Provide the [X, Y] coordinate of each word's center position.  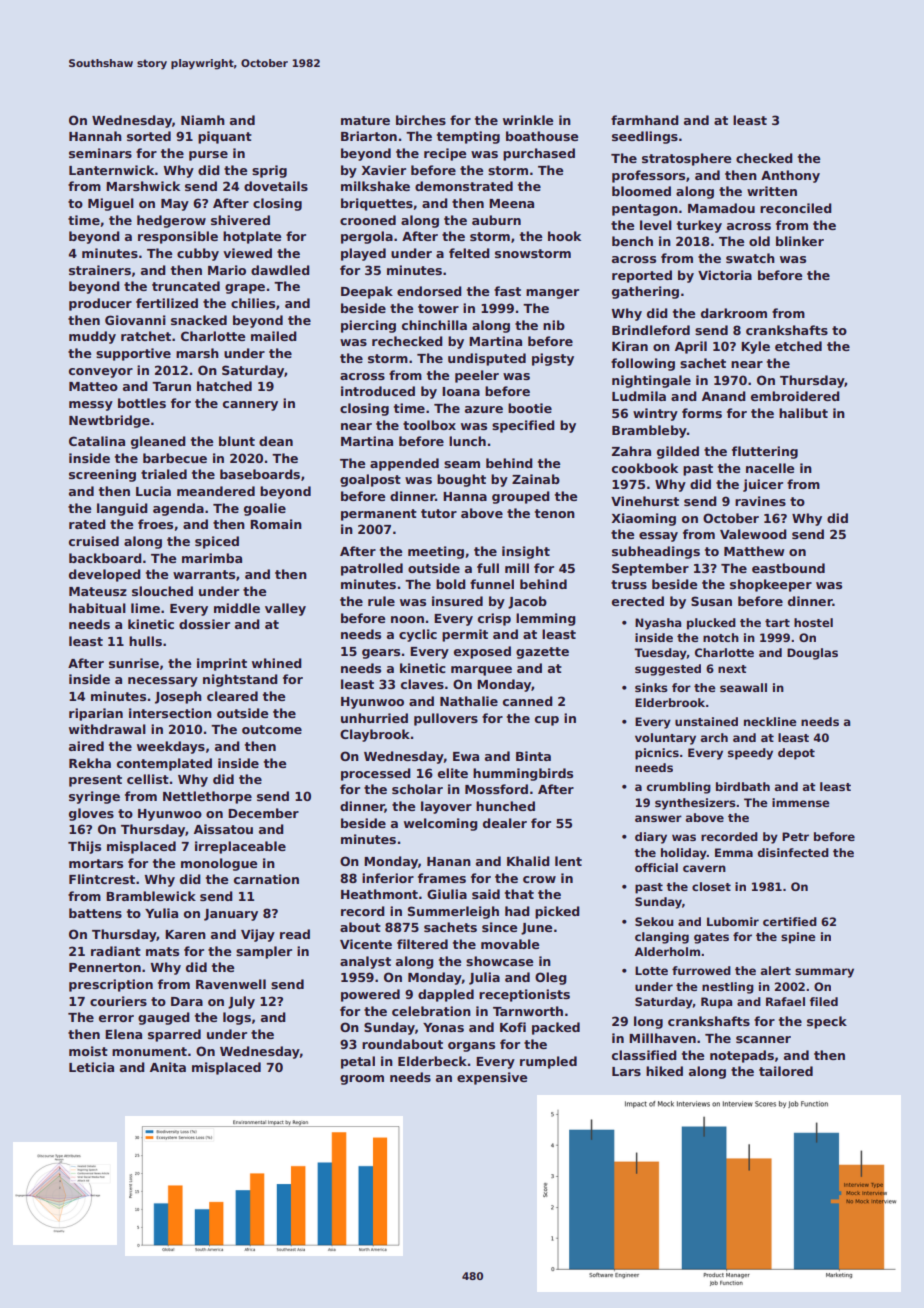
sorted [149, 136]
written [772, 191]
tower [438, 308]
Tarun [171, 386]
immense [800, 802]
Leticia [91, 1067]
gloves [91, 814]
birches [421, 120]
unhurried [374, 718]
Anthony [790, 176]
